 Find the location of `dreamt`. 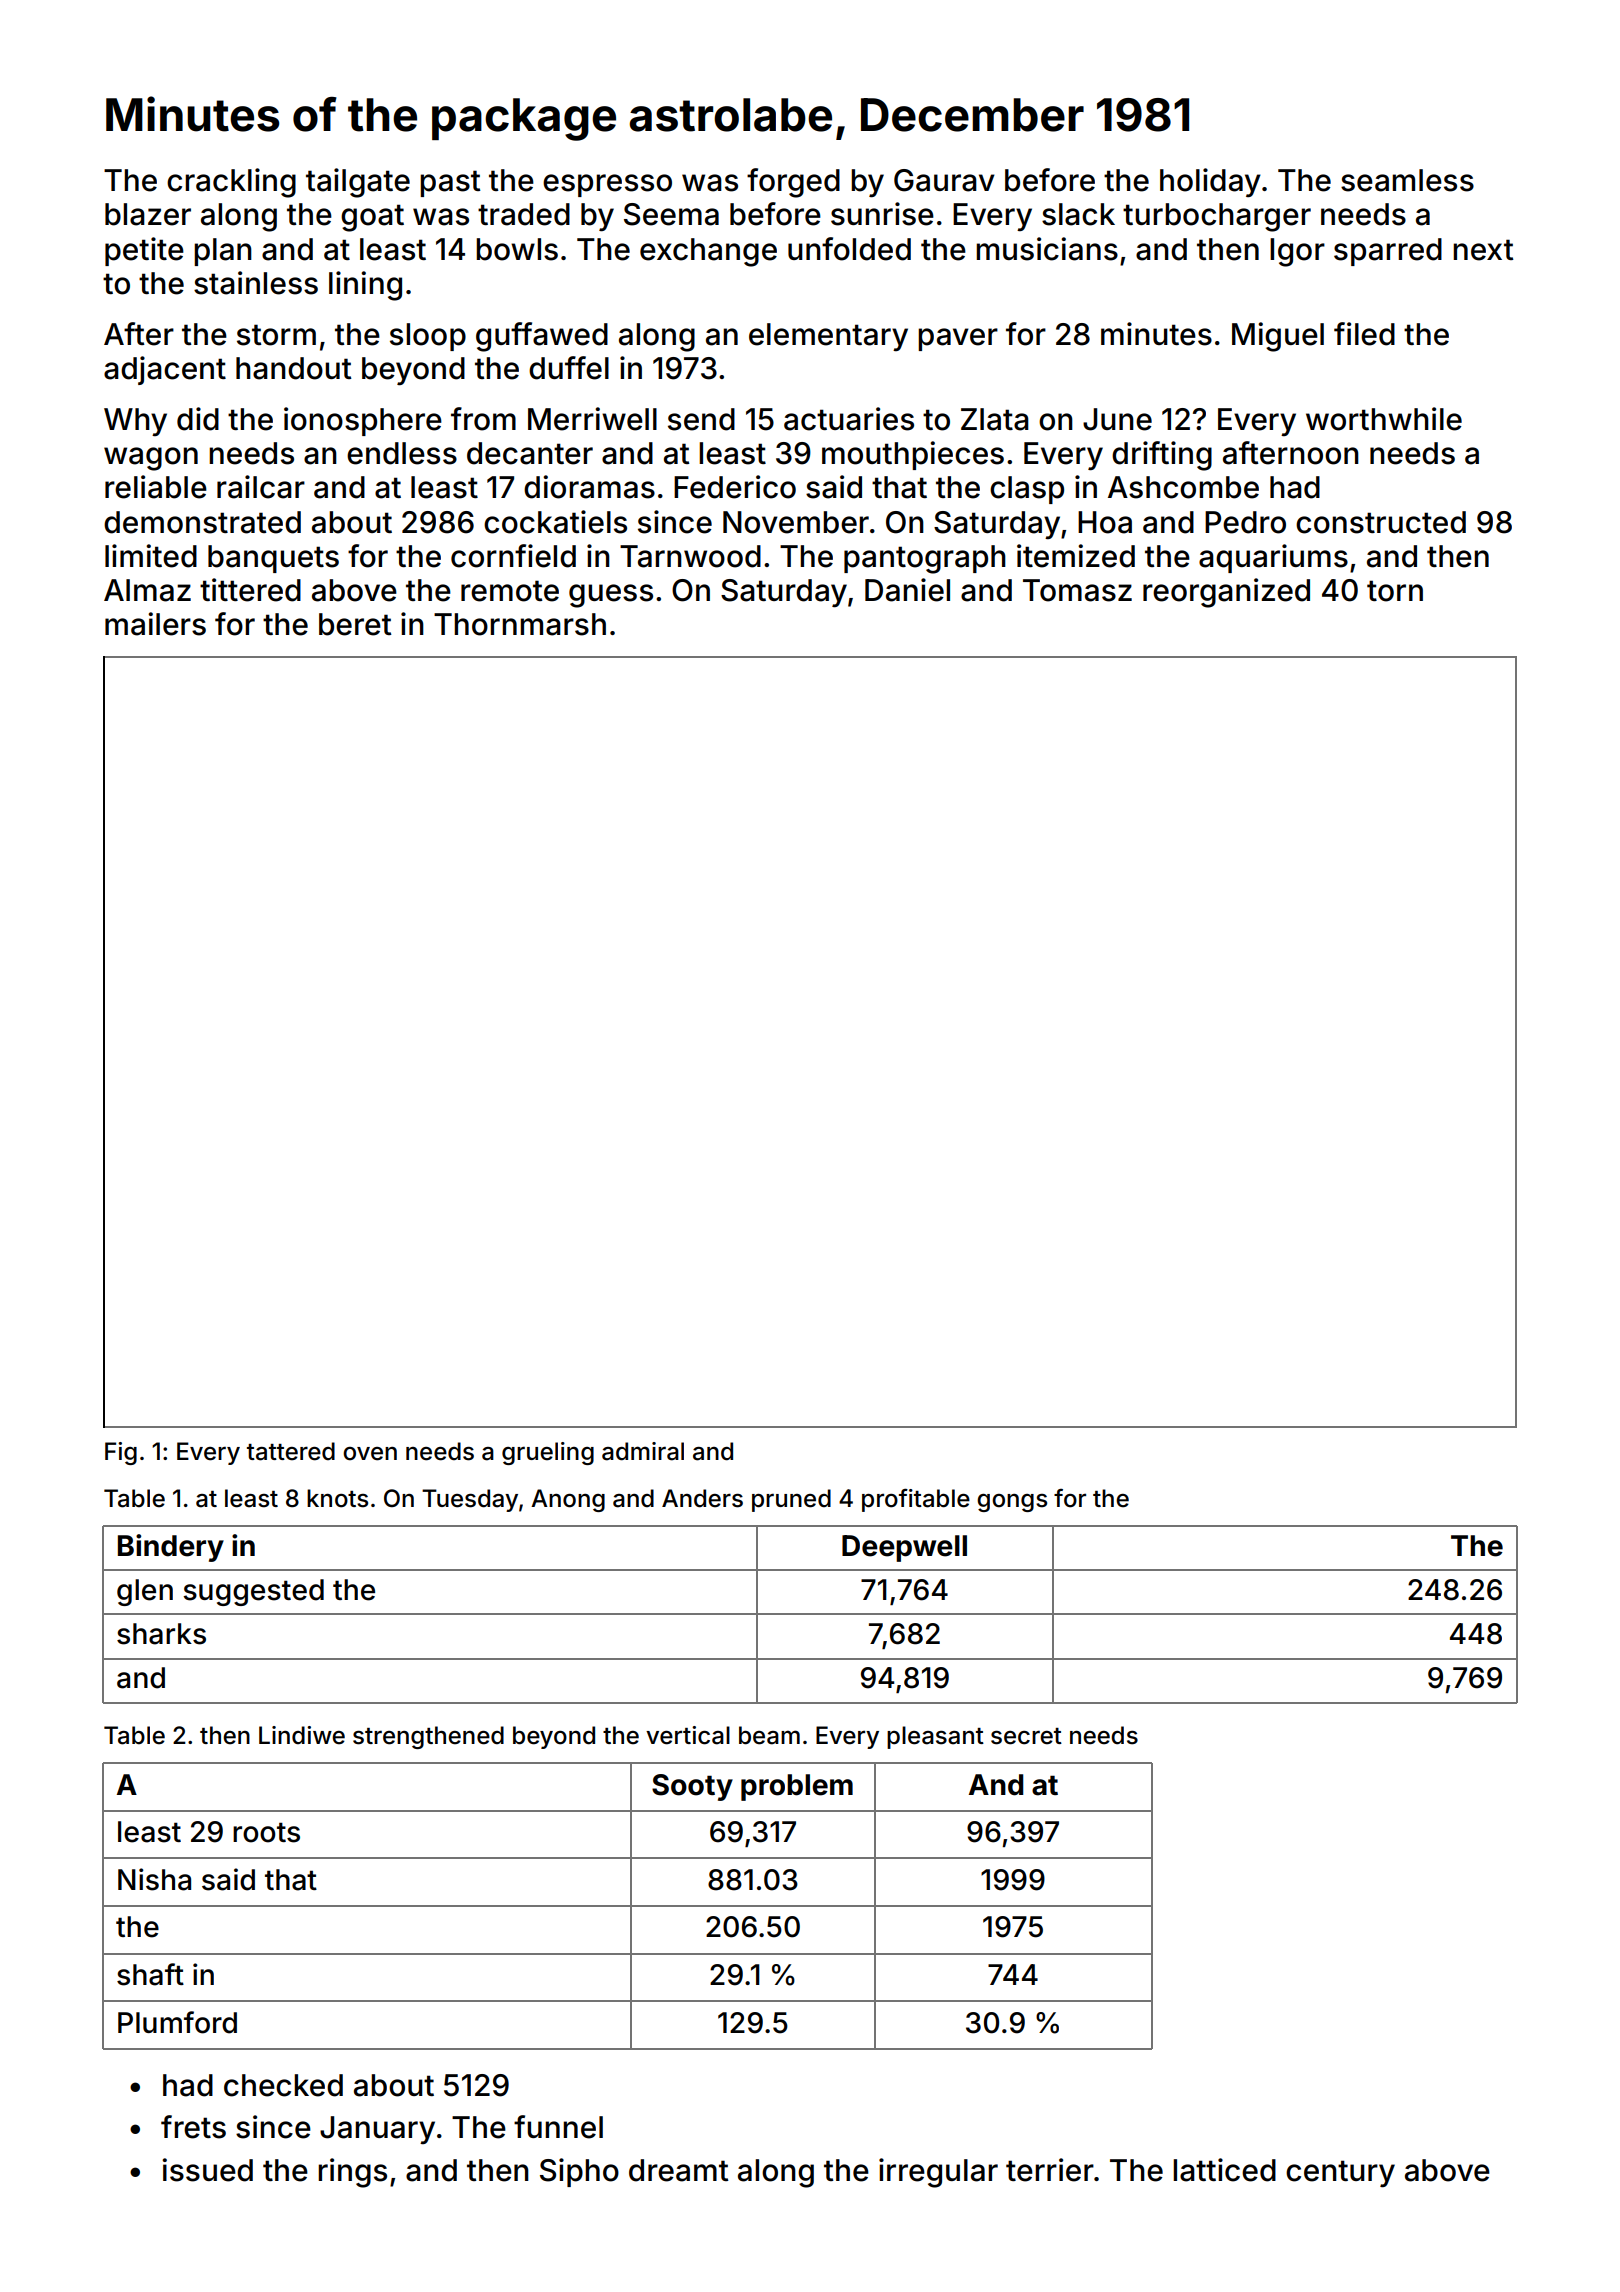

dreamt is located at coordinates (679, 2170).
